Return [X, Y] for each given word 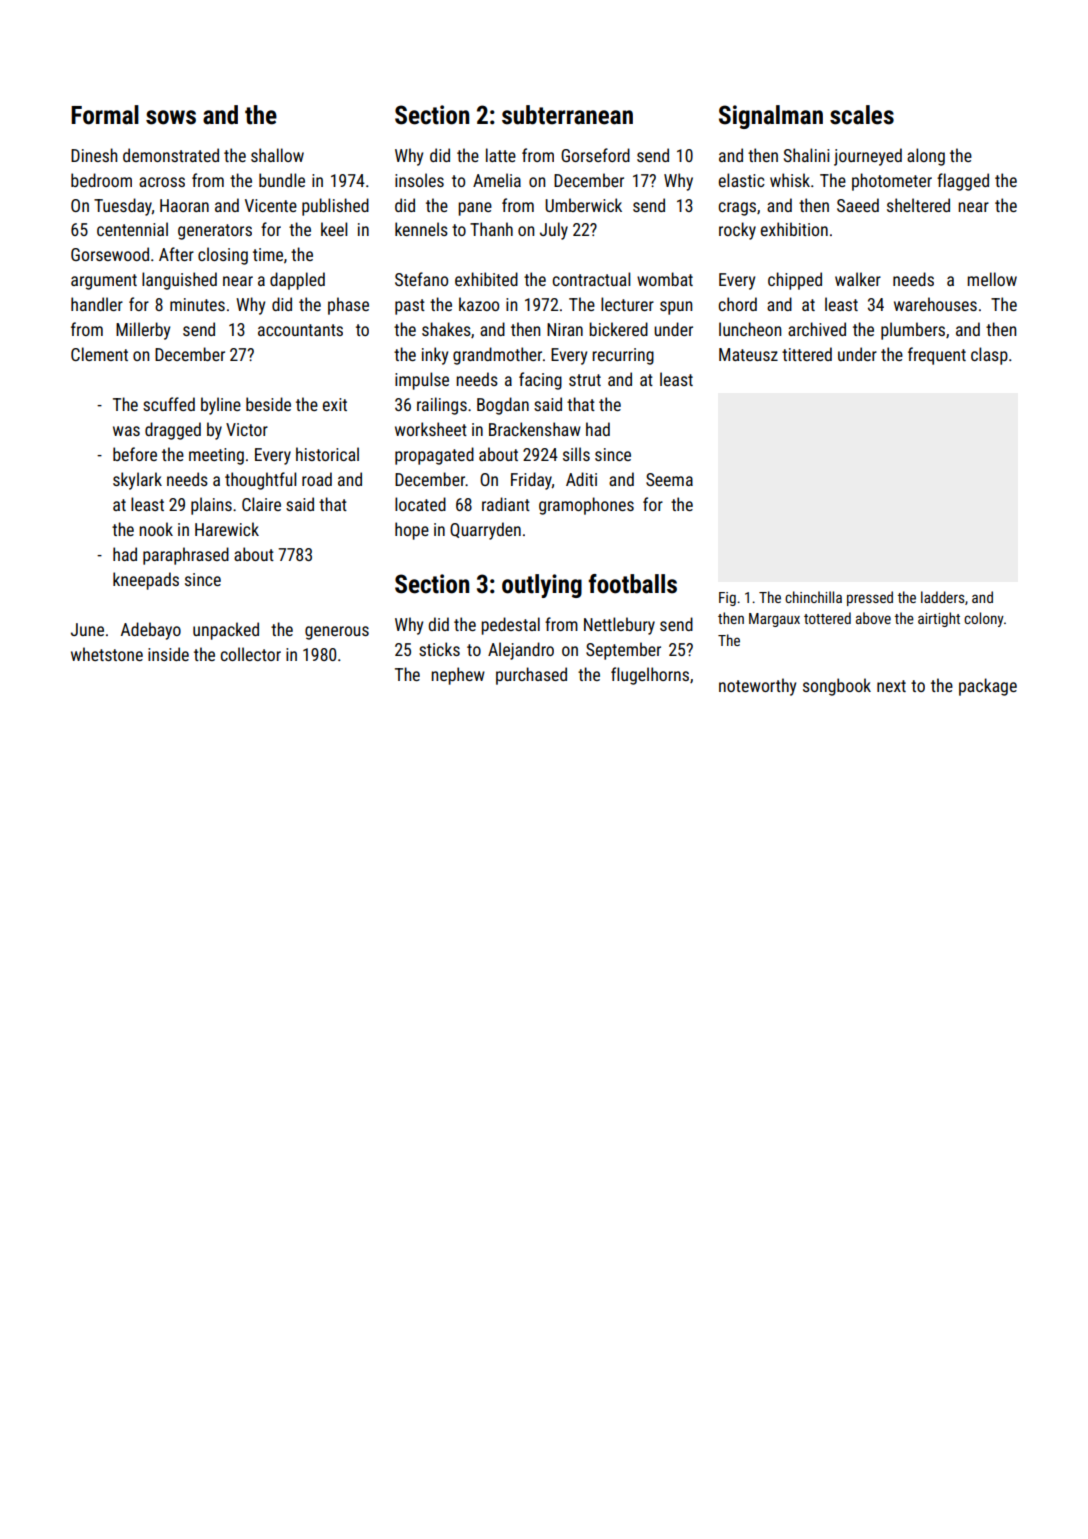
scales [862, 115]
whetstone [107, 654]
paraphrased [186, 556]
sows [171, 117]
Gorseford [595, 155]
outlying [542, 586]
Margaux [774, 620]
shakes [446, 329]
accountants [300, 330]
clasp [989, 356]
